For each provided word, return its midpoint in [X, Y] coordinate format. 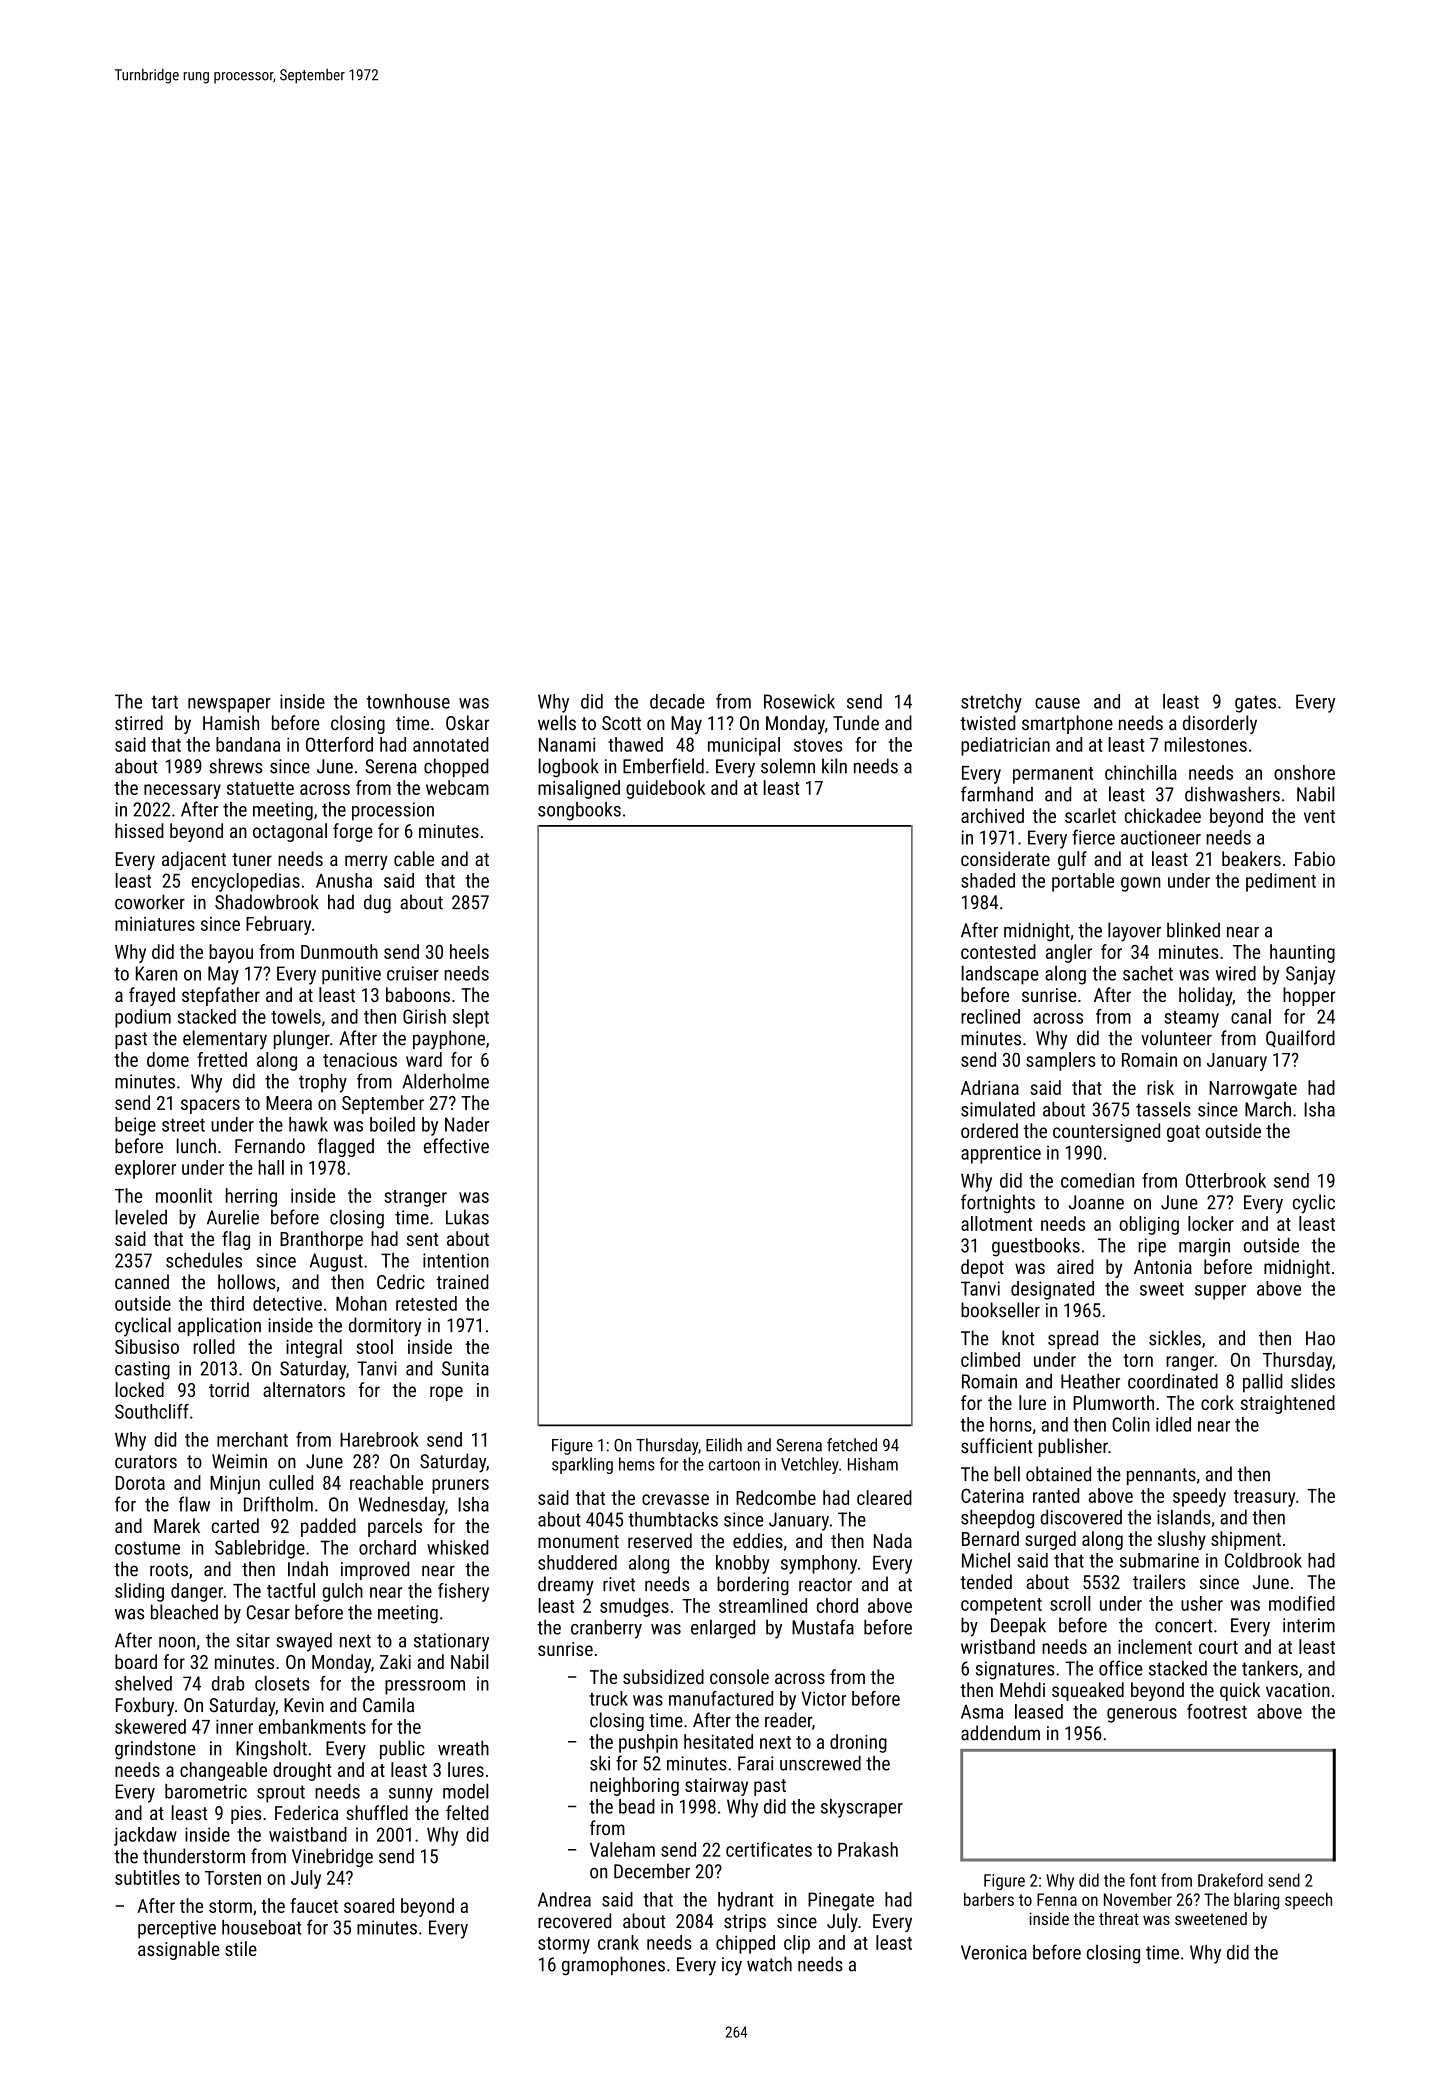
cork [1217, 1402]
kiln [834, 766]
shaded [988, 880]
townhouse [408, 701]
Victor [823, 1698]
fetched [852, 1445]
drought [302, 1771]
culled [291, 1482]
